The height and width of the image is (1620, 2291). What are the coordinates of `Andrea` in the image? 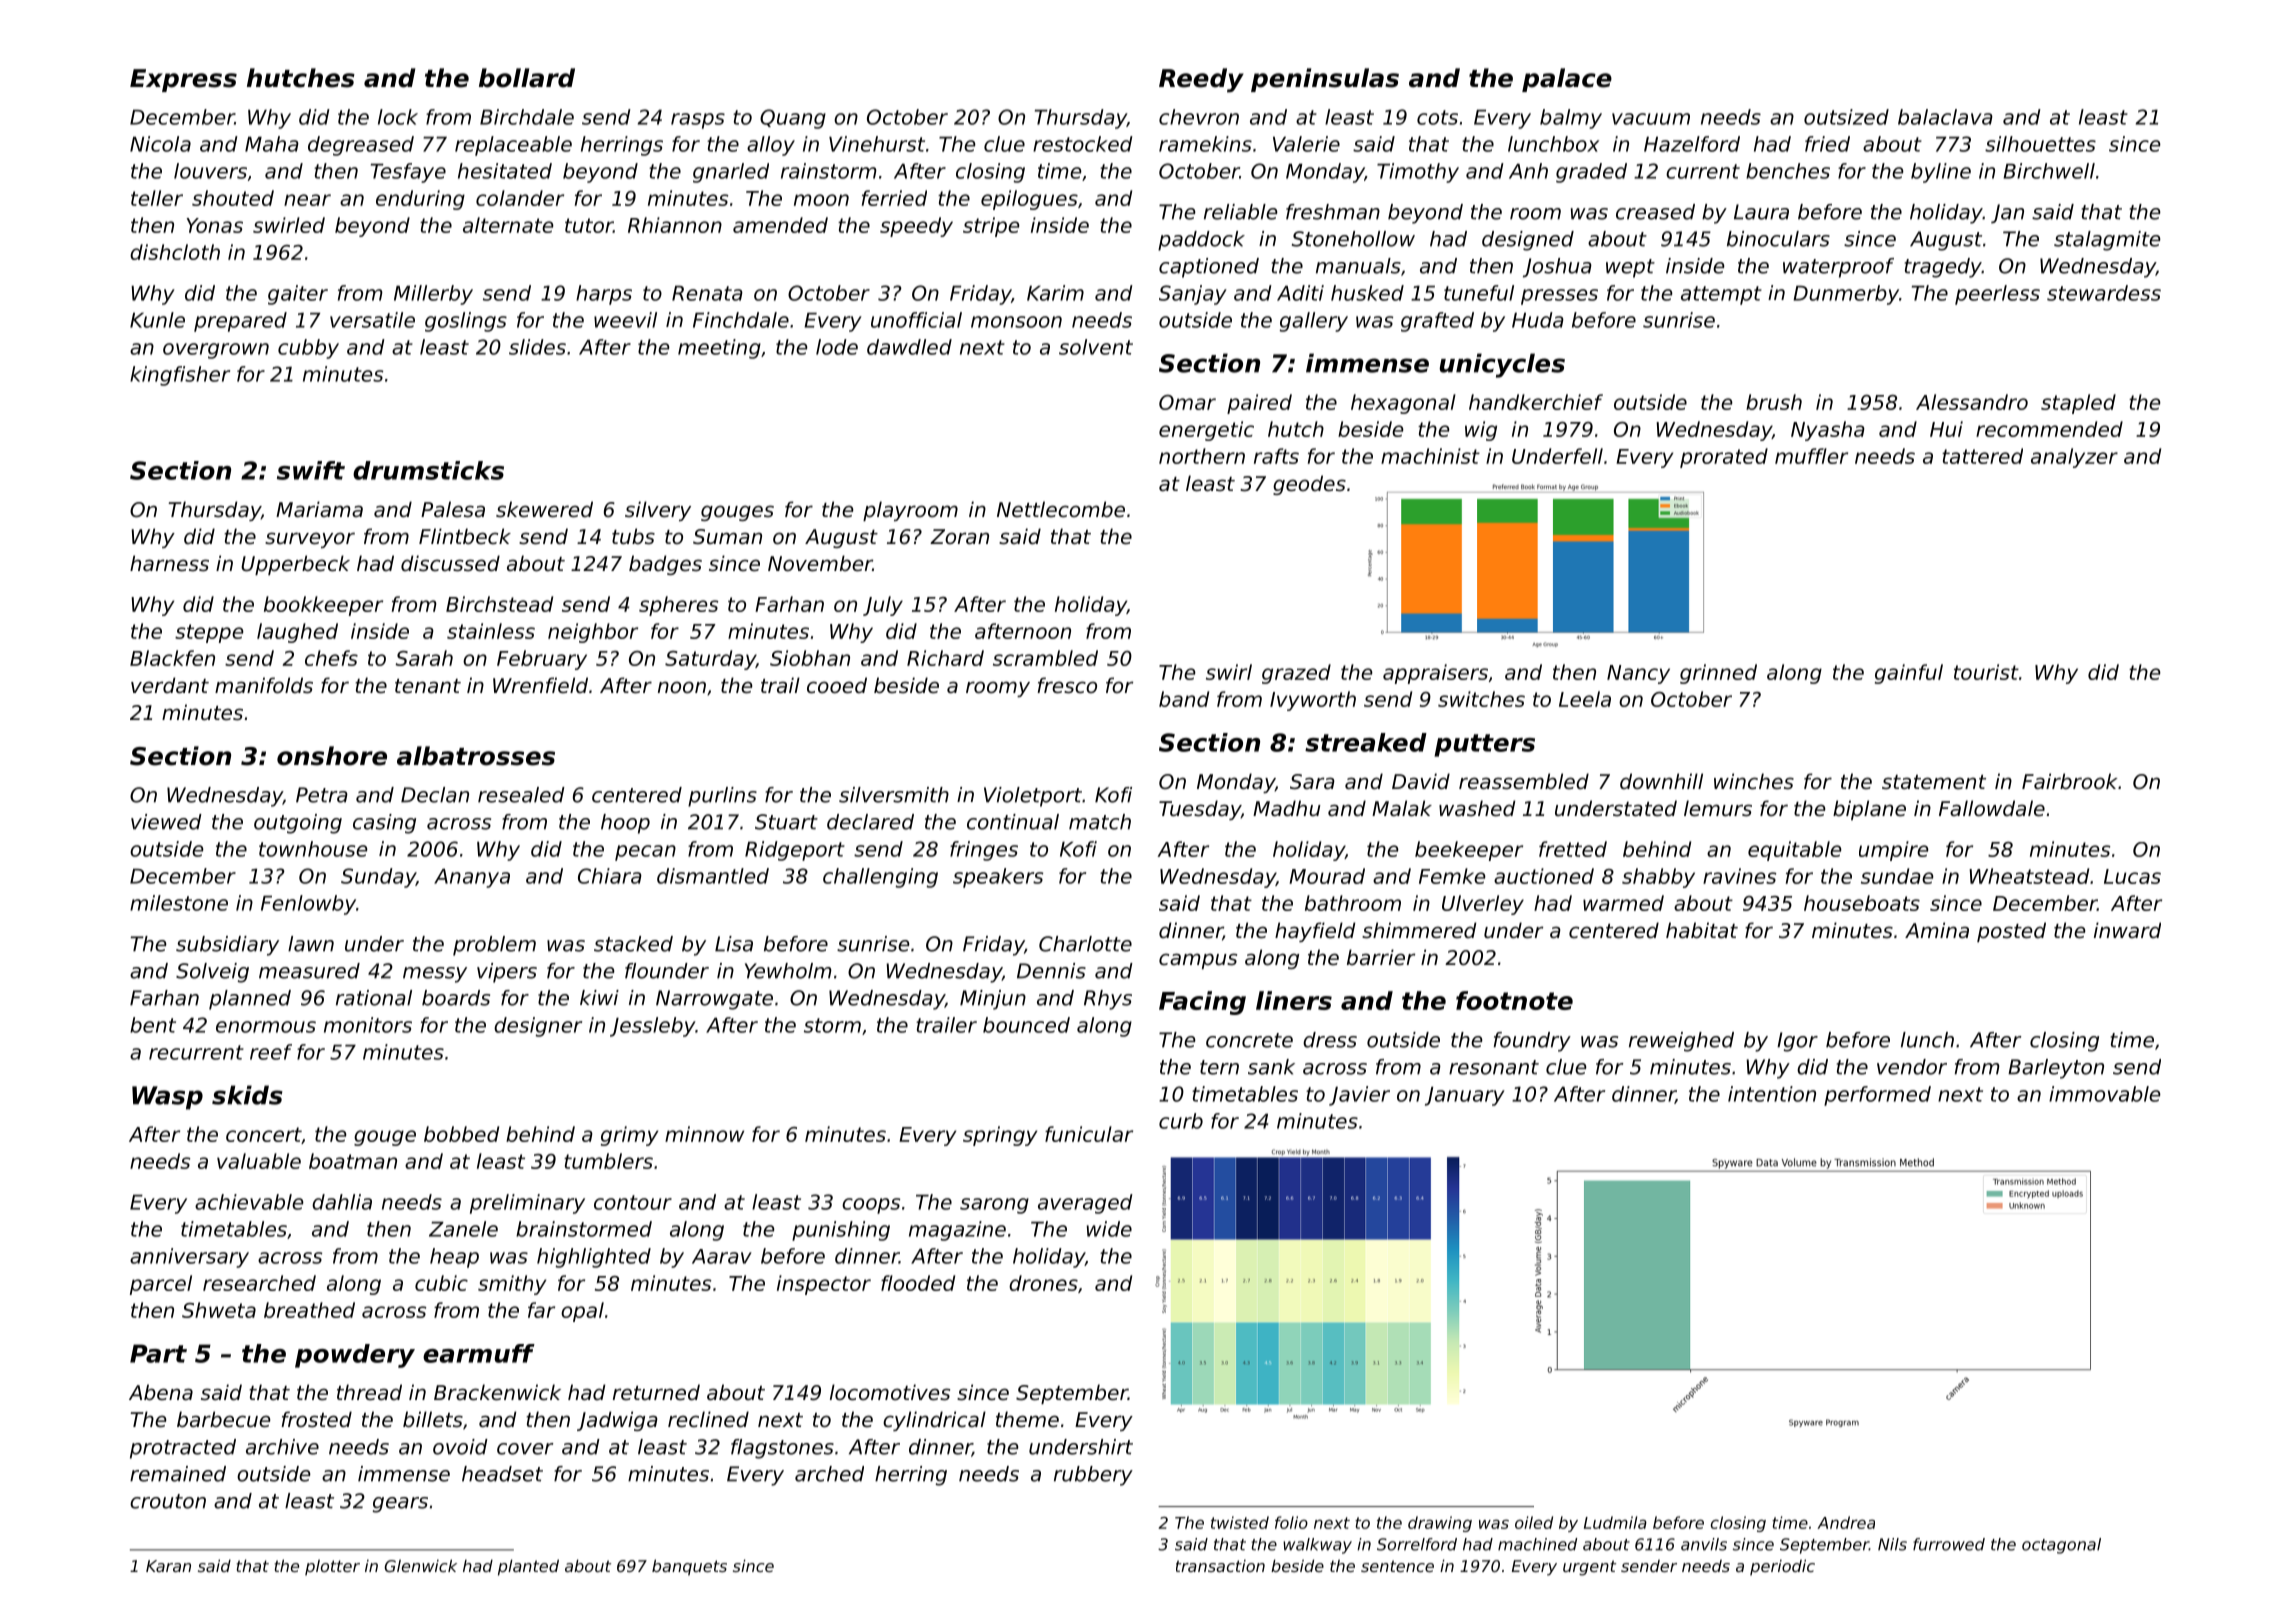 It's located at (1846, 1522).
